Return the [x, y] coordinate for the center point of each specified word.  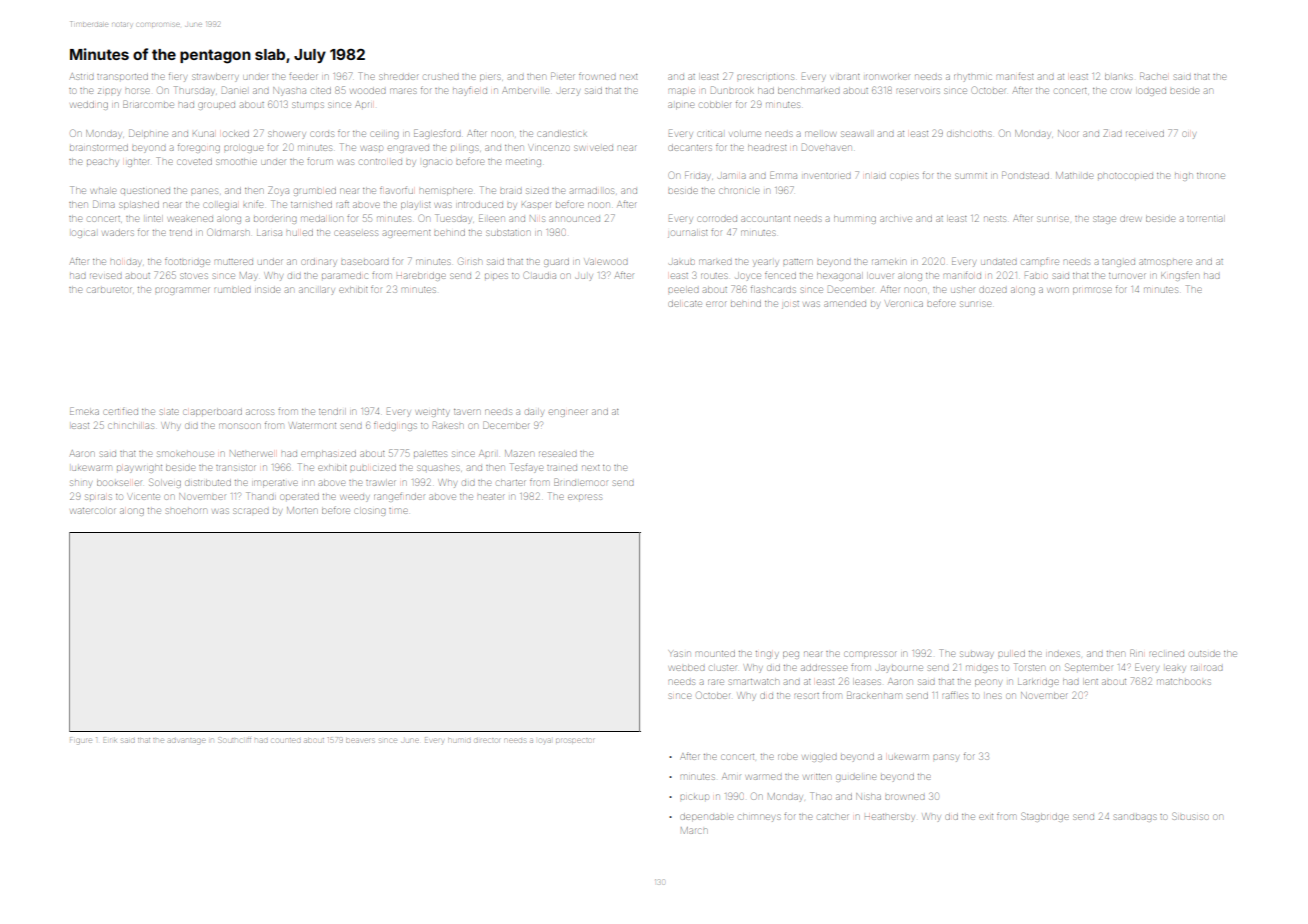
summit [971, 176]
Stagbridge [1045, 817]
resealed [557, 454]
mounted [715, 653]
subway [977, 655]
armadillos [592, 190]
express [585, 497]
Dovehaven [826, 147]
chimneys [759, 818]
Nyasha [289, 91]
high [1183, 177]
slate [169, 412]
